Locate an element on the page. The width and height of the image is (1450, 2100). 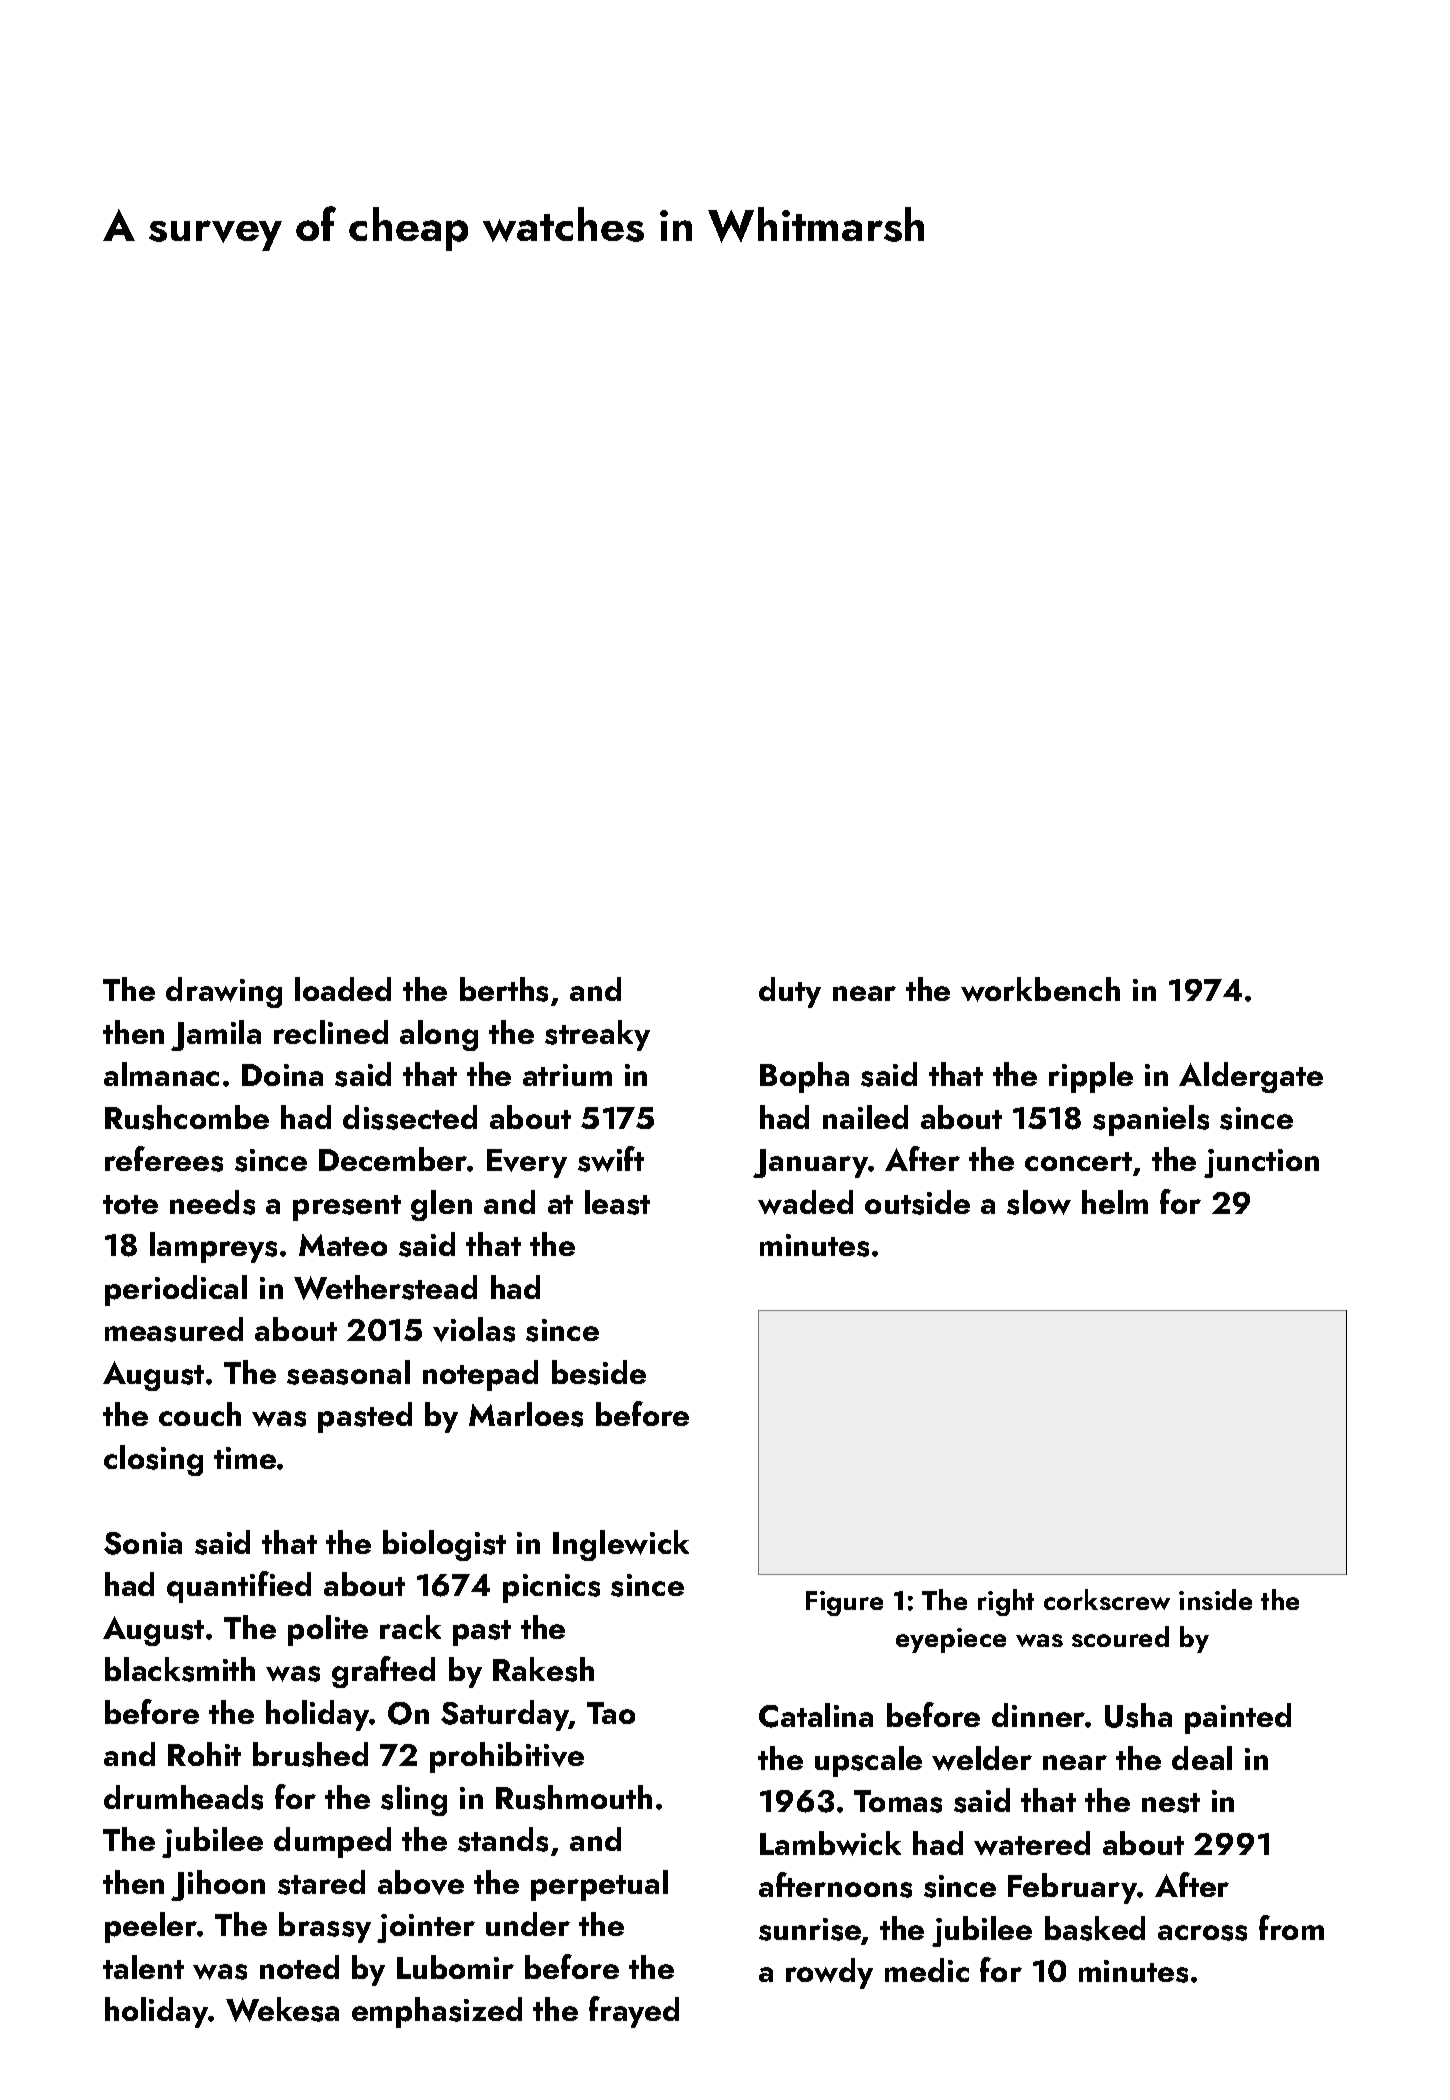
referees is located at coordinates (164, 1159).
